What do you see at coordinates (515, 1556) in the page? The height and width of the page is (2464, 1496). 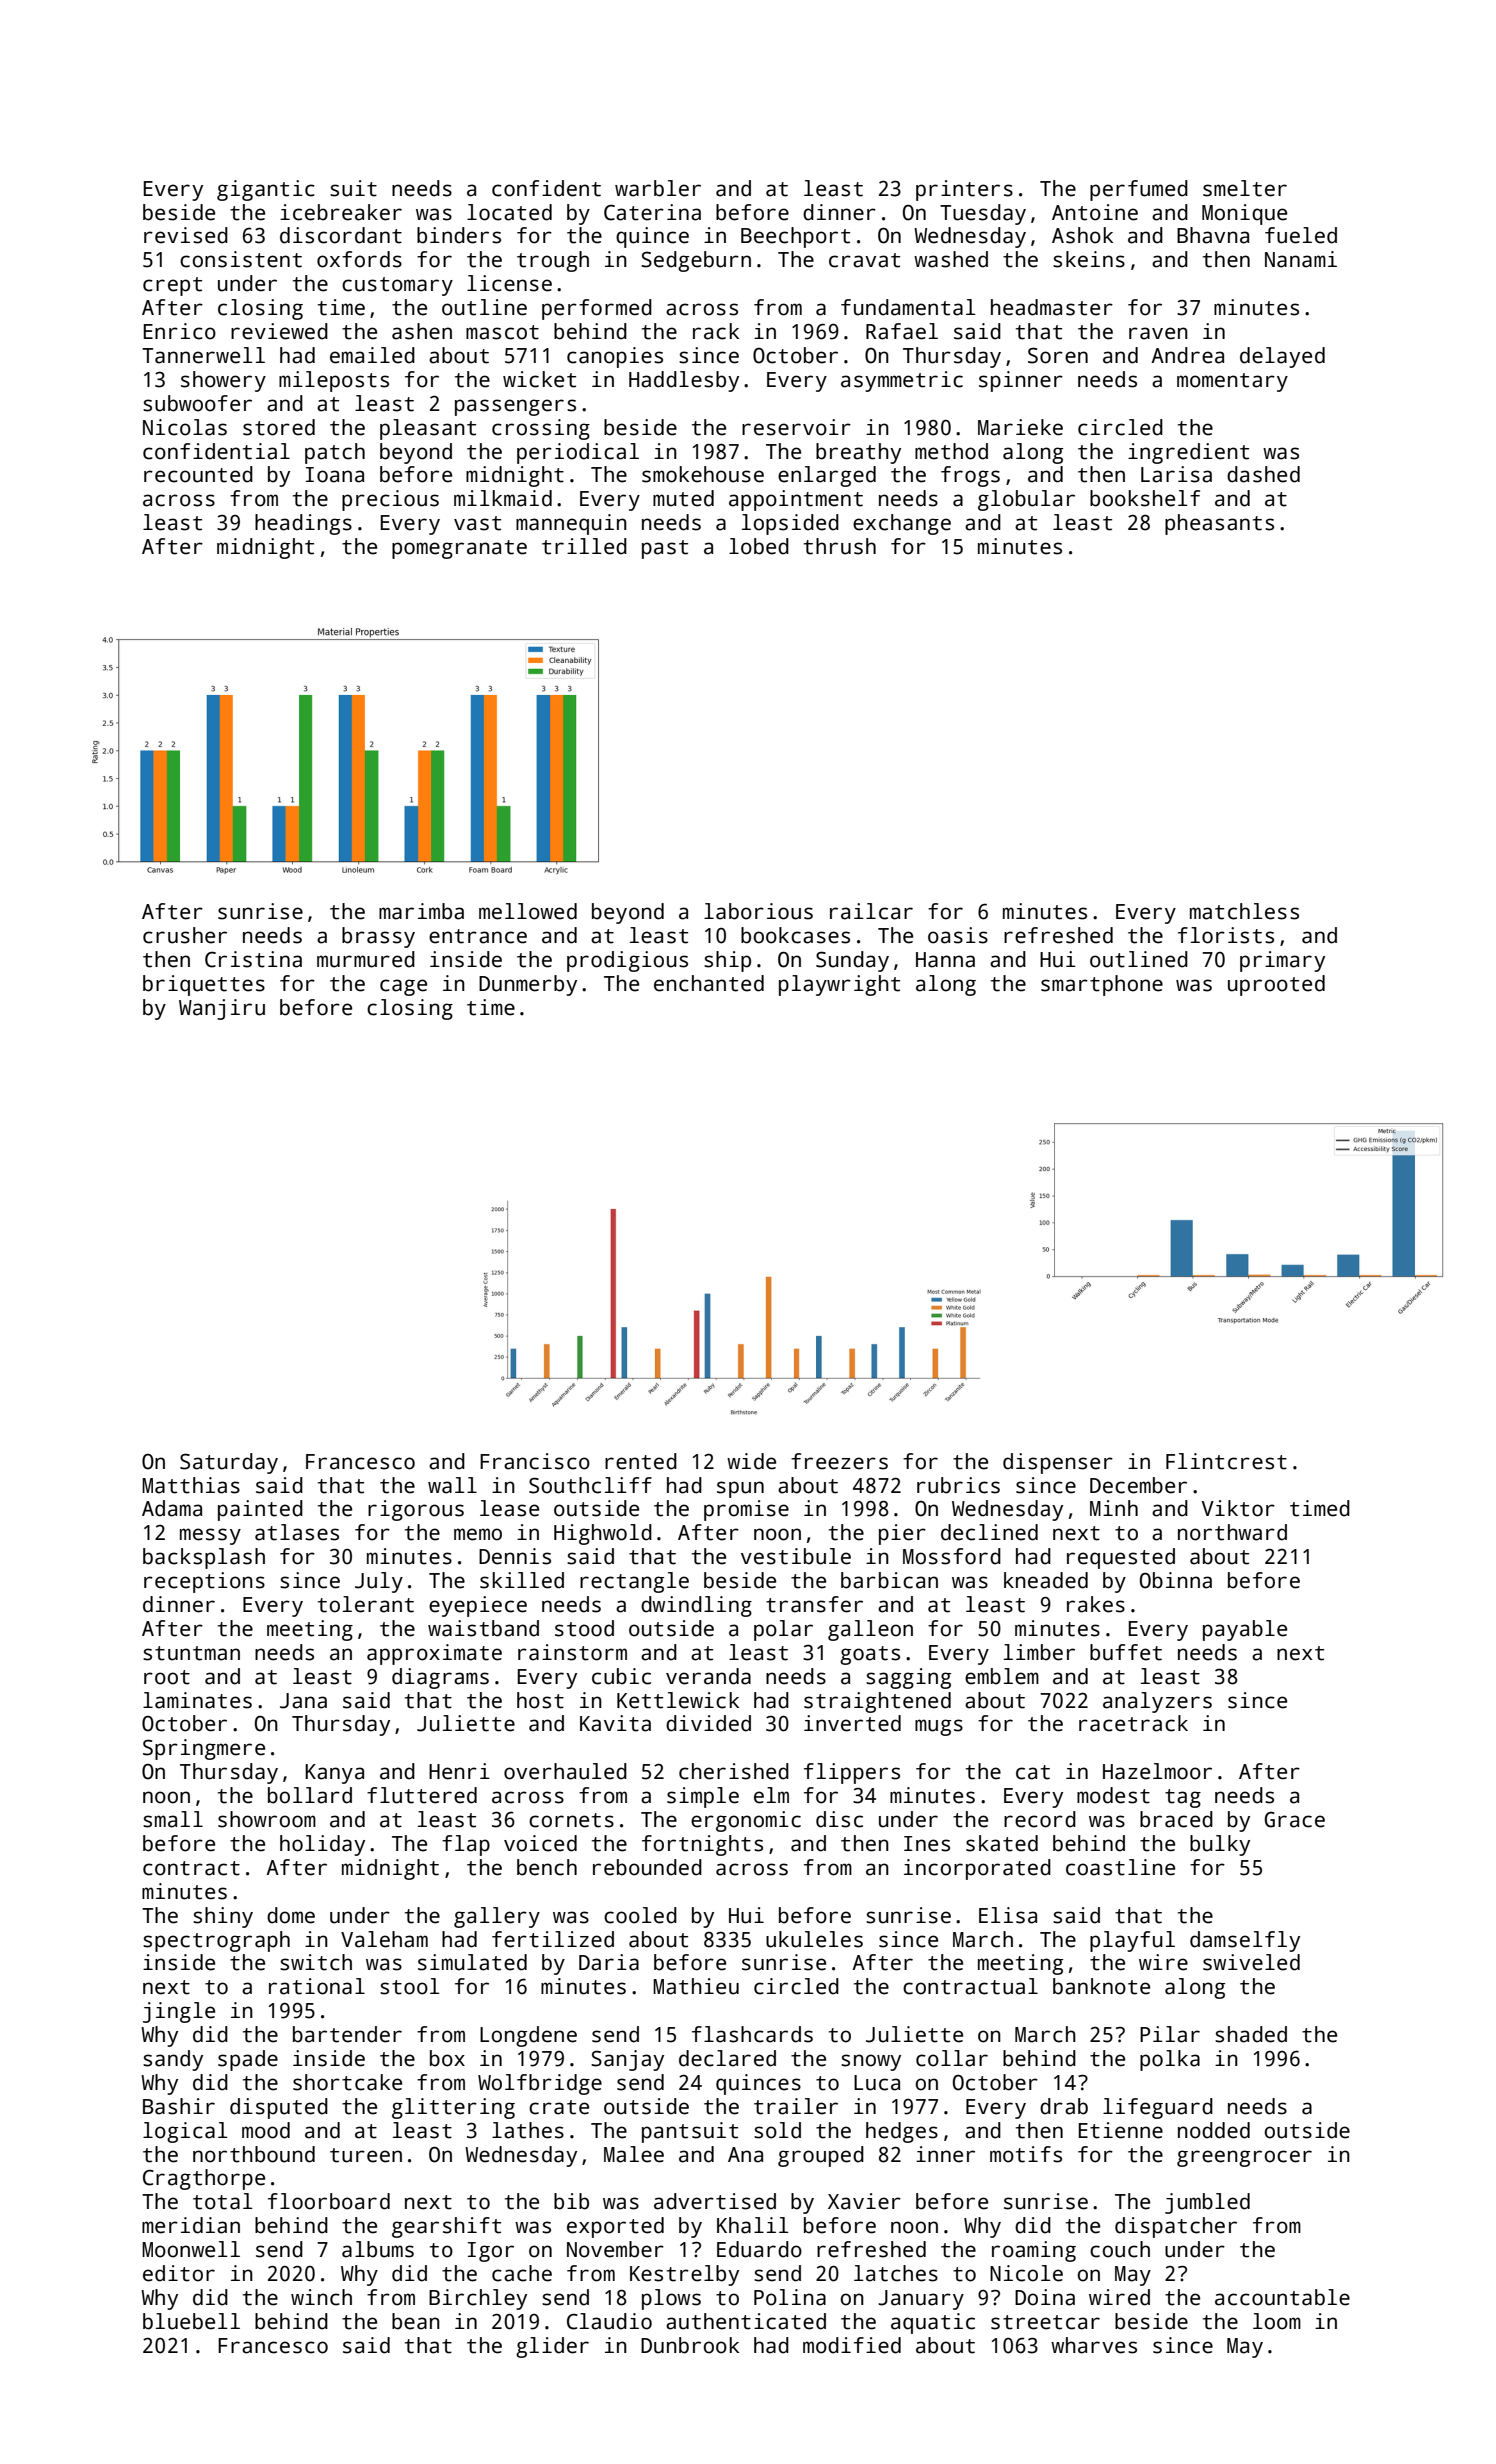 I see `Dennis` at bounding box center [515, 1556].
